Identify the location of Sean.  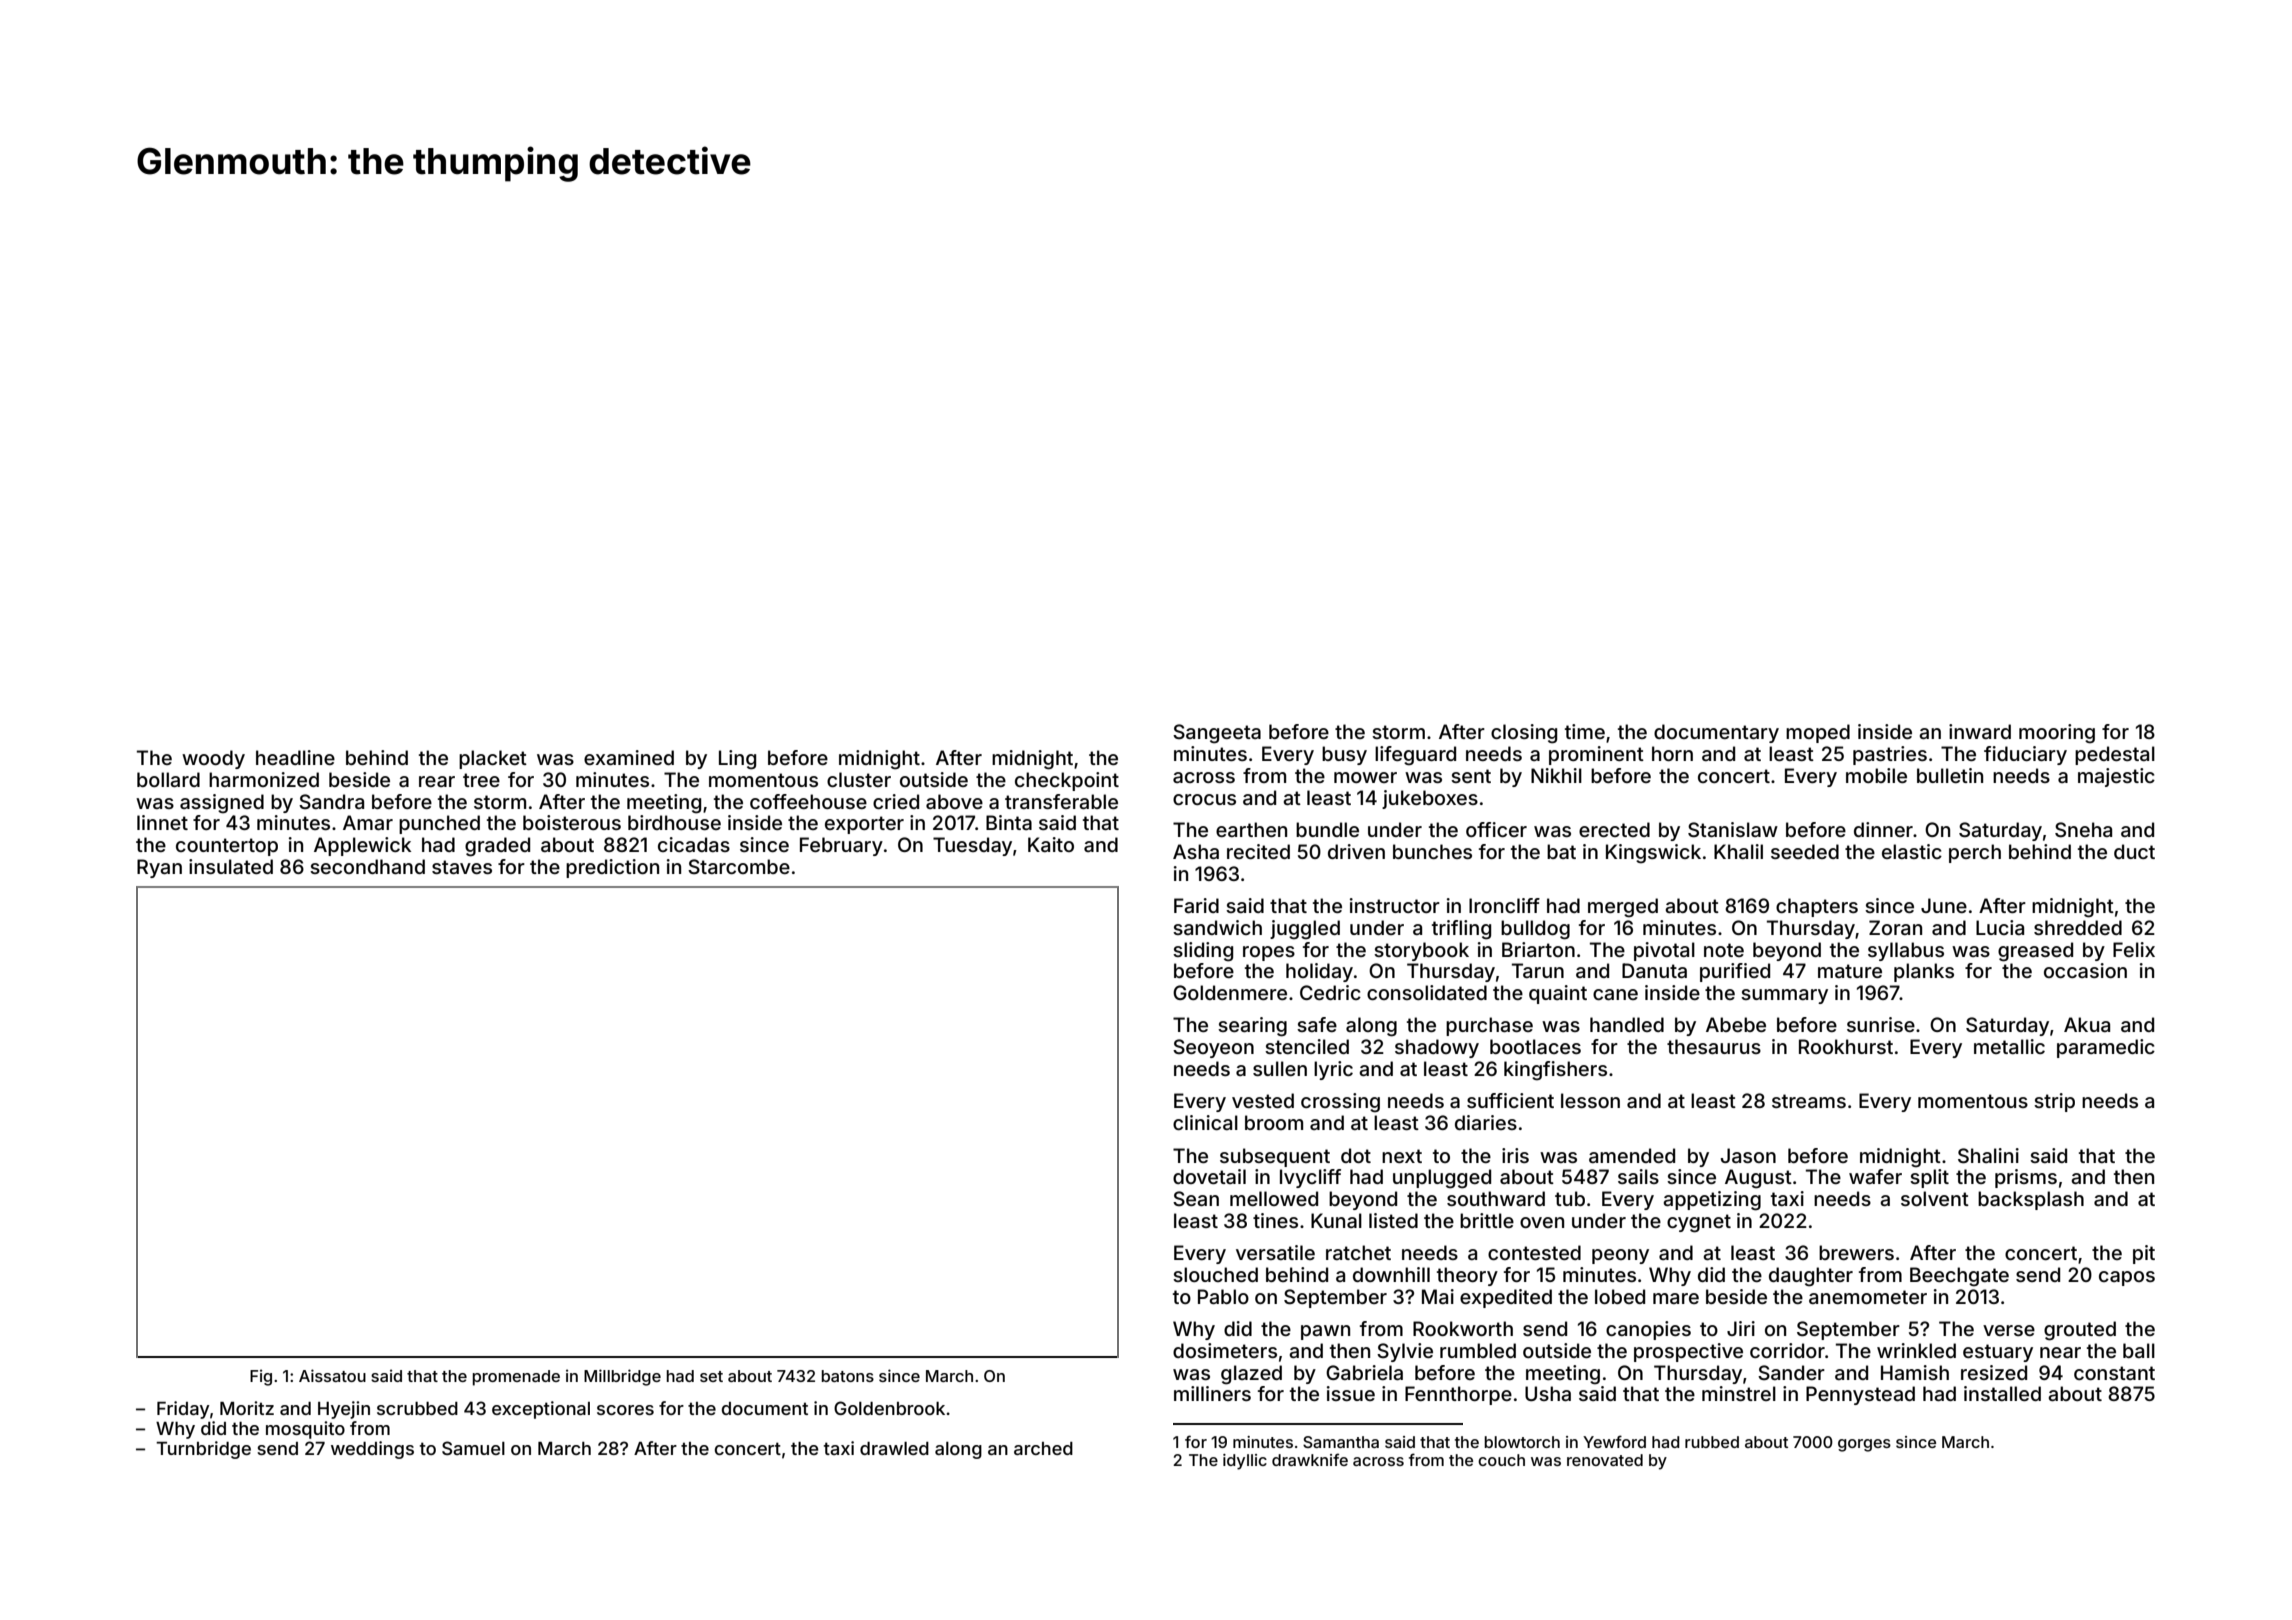
(1196, 1198).
